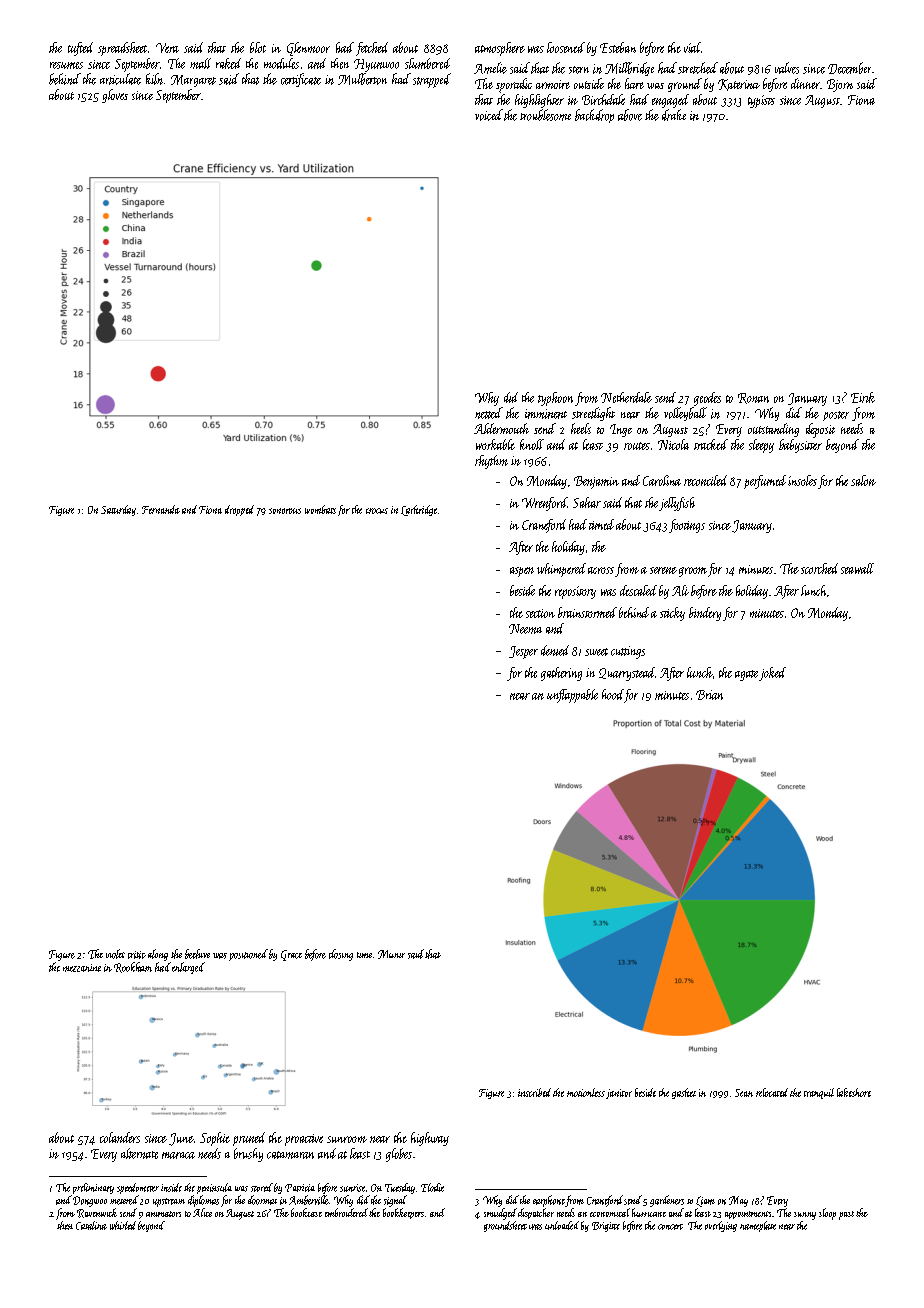  What do you see at coordinates (523, 652) in the document?
I see `Jesper` at bounding box center [523, 652].
